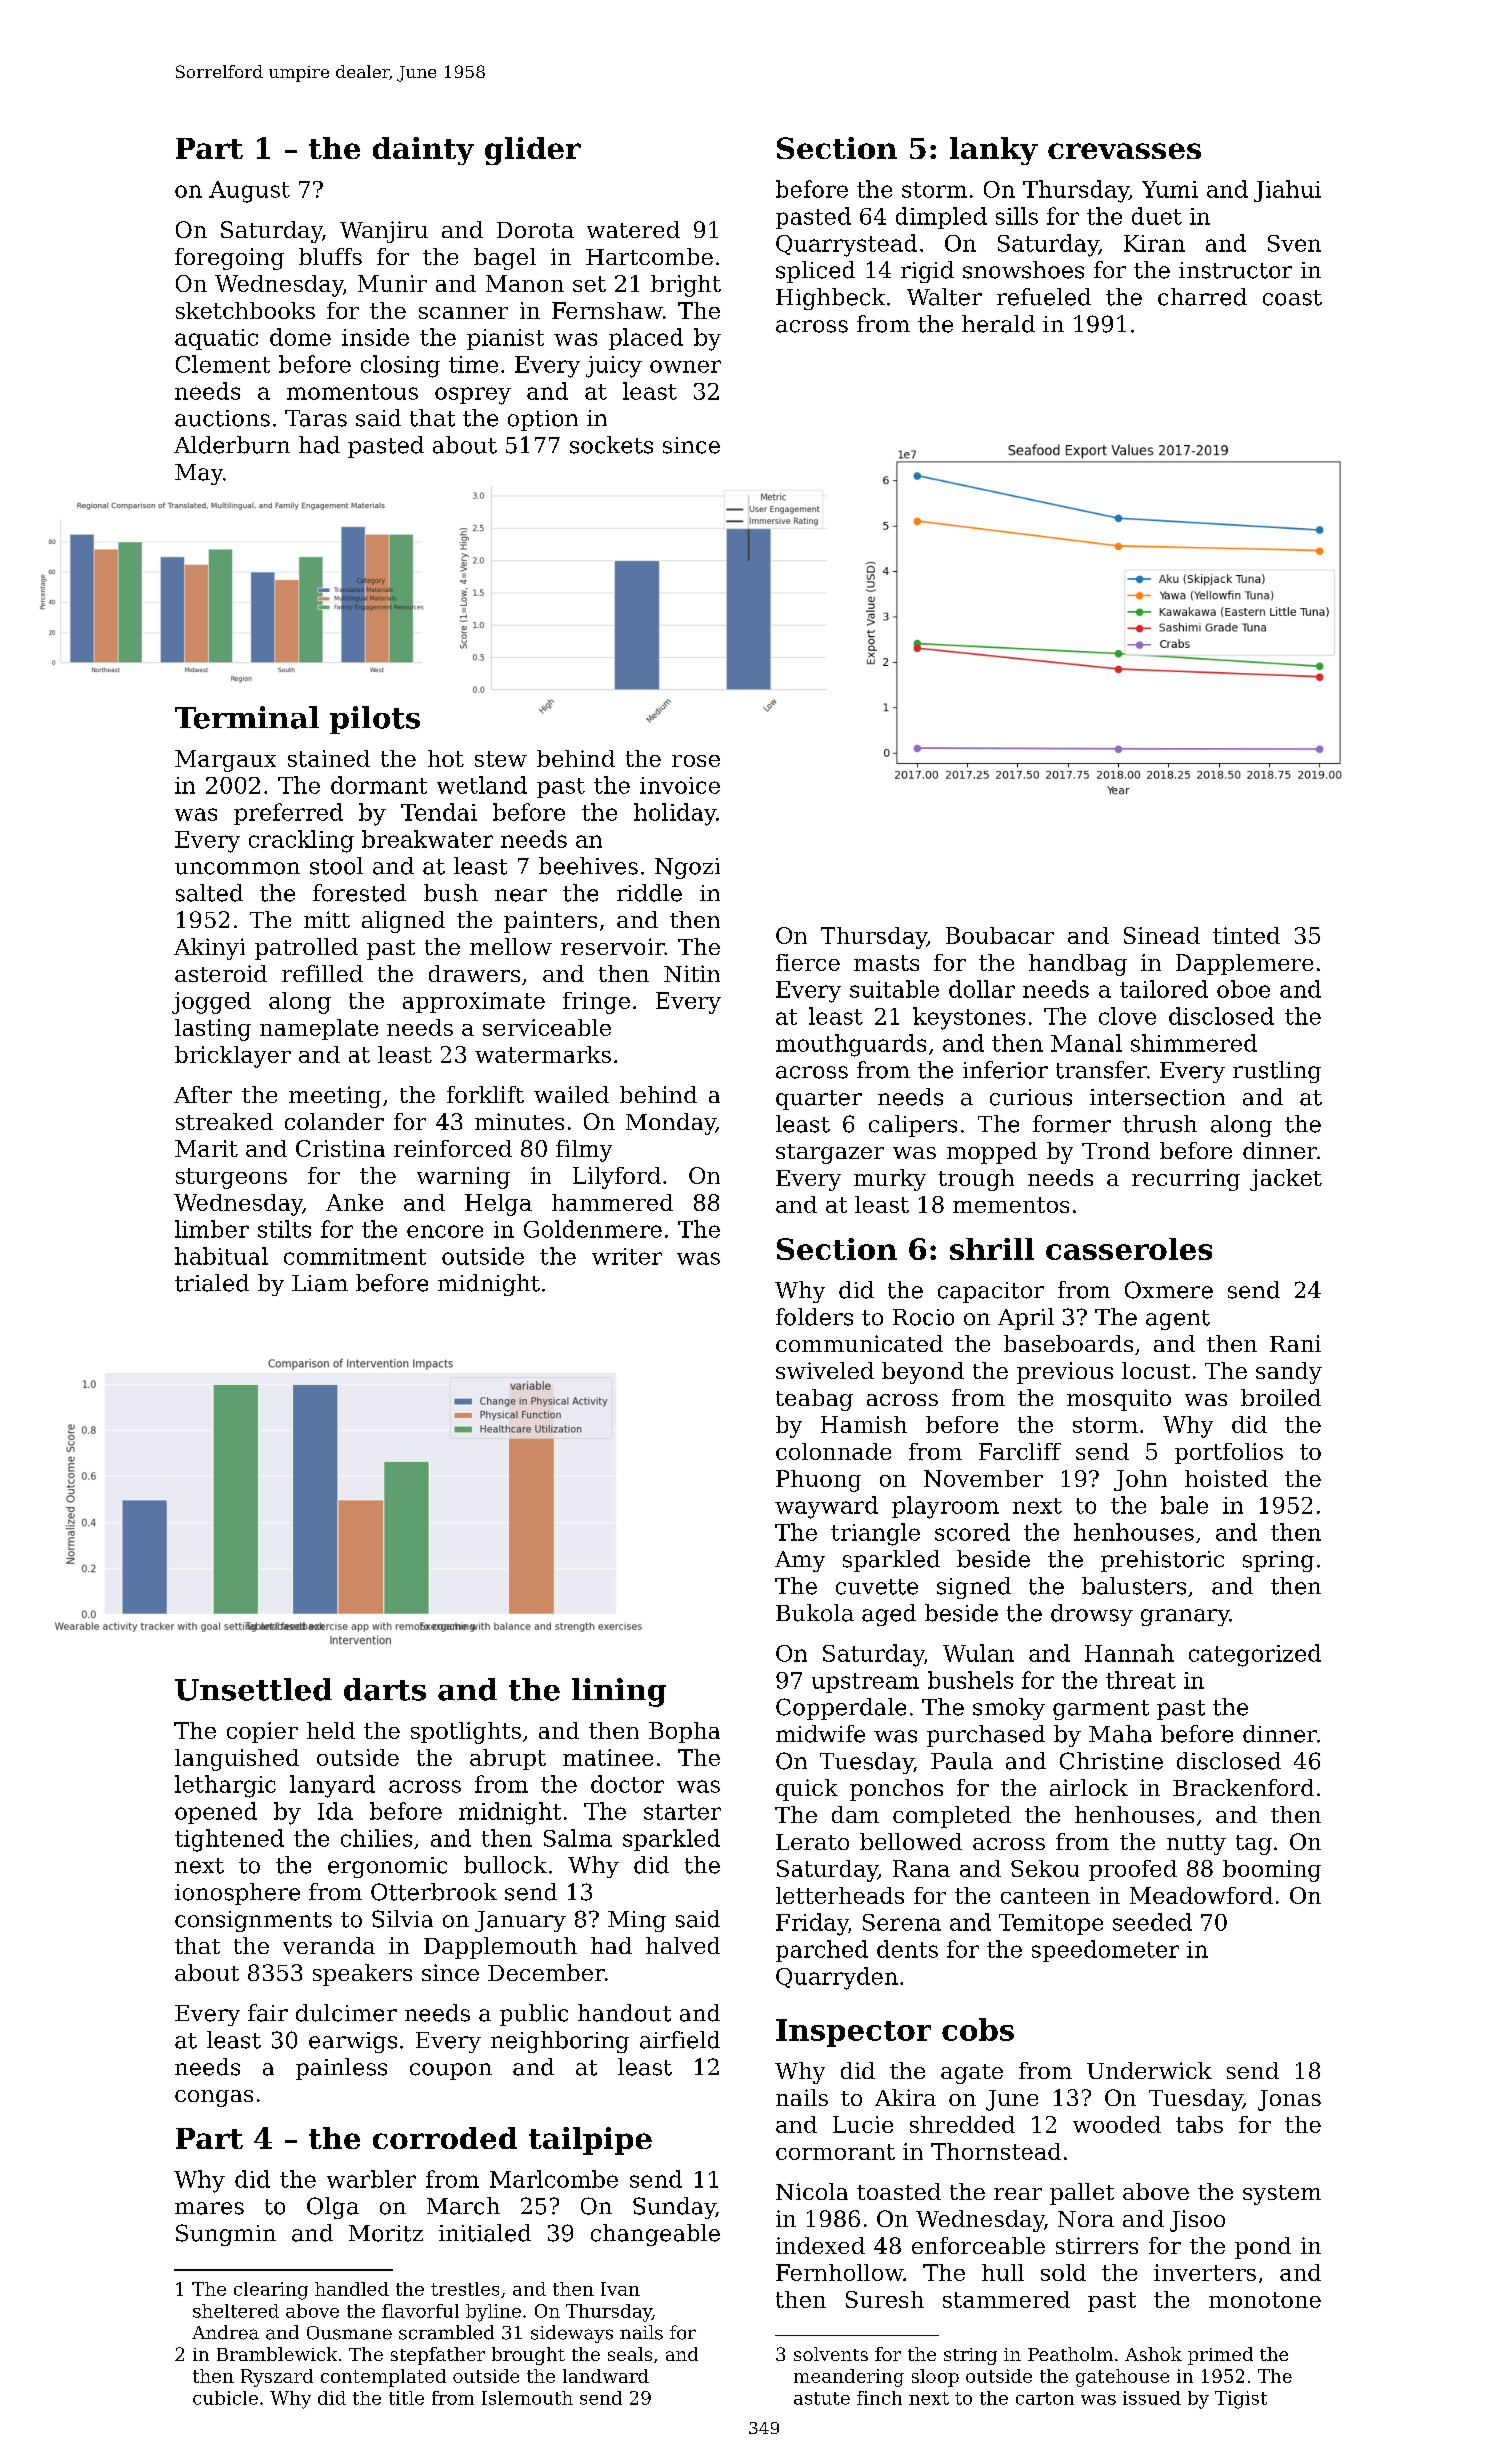  What do you see at coordinates (225, 2398) in the page?
I see `cubicle` at bounding box center [225, 2398].
